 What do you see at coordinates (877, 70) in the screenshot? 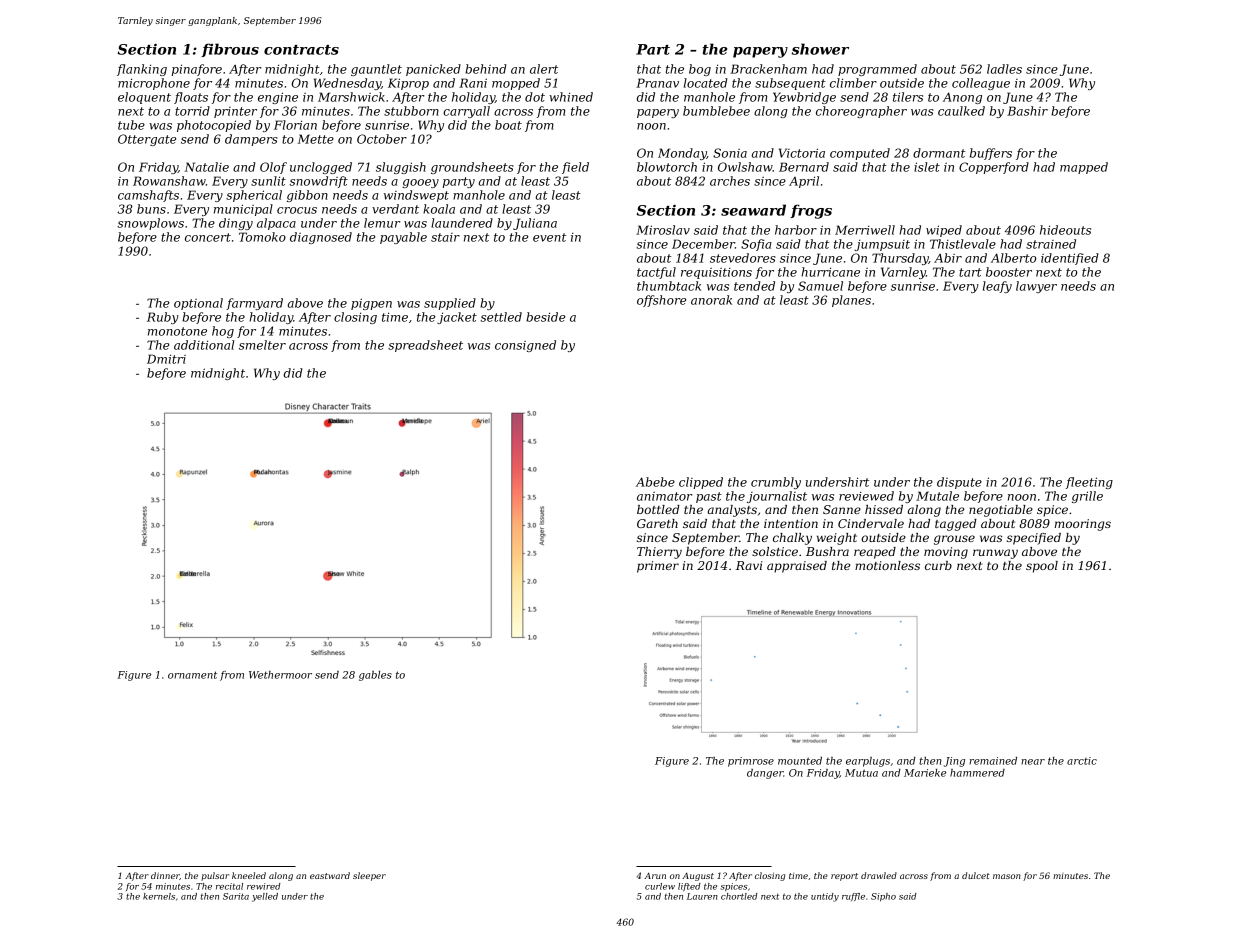
I see `programmed` at bounding box center [877, 70].
